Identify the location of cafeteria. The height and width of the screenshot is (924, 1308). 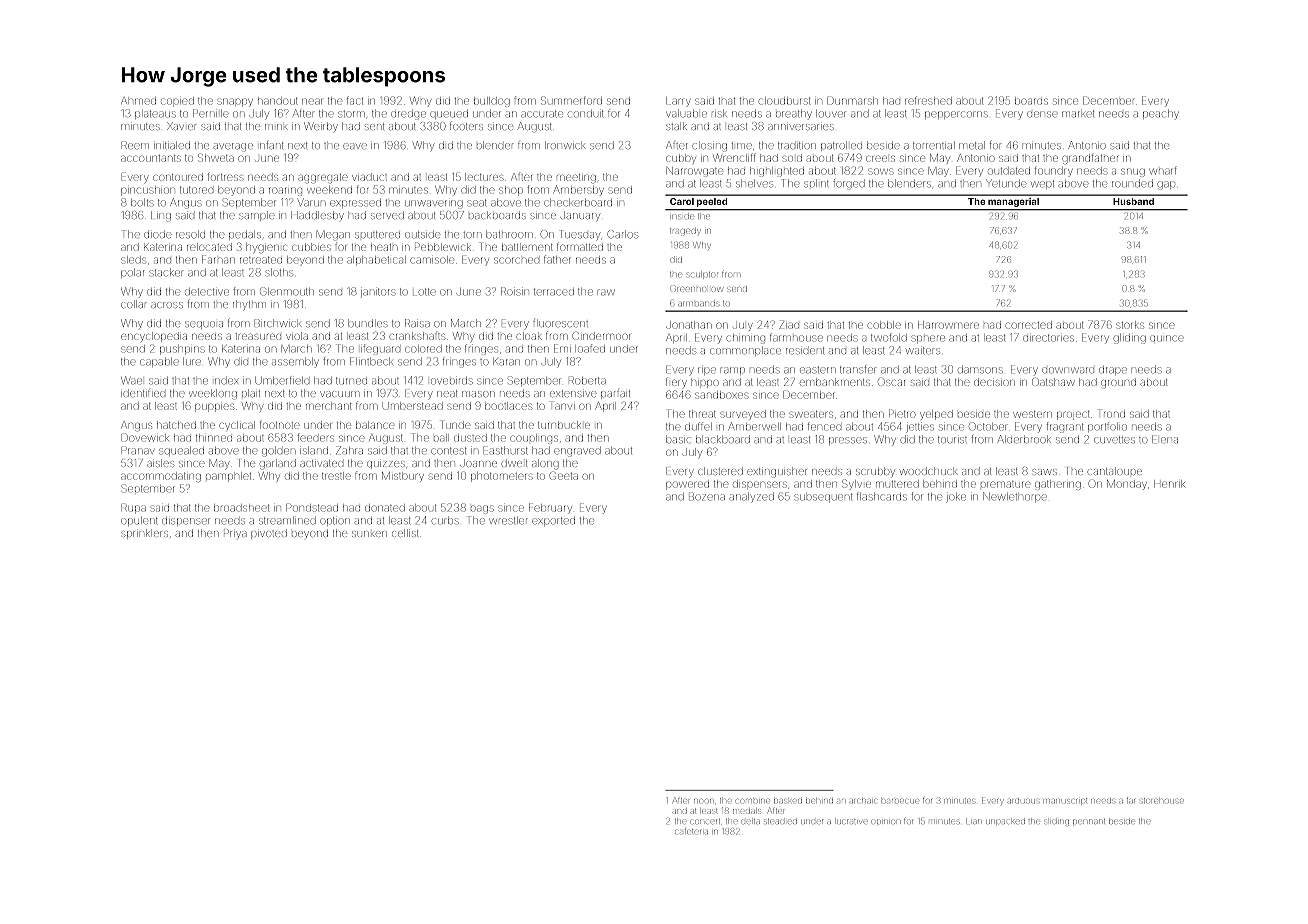
(691, 831).
